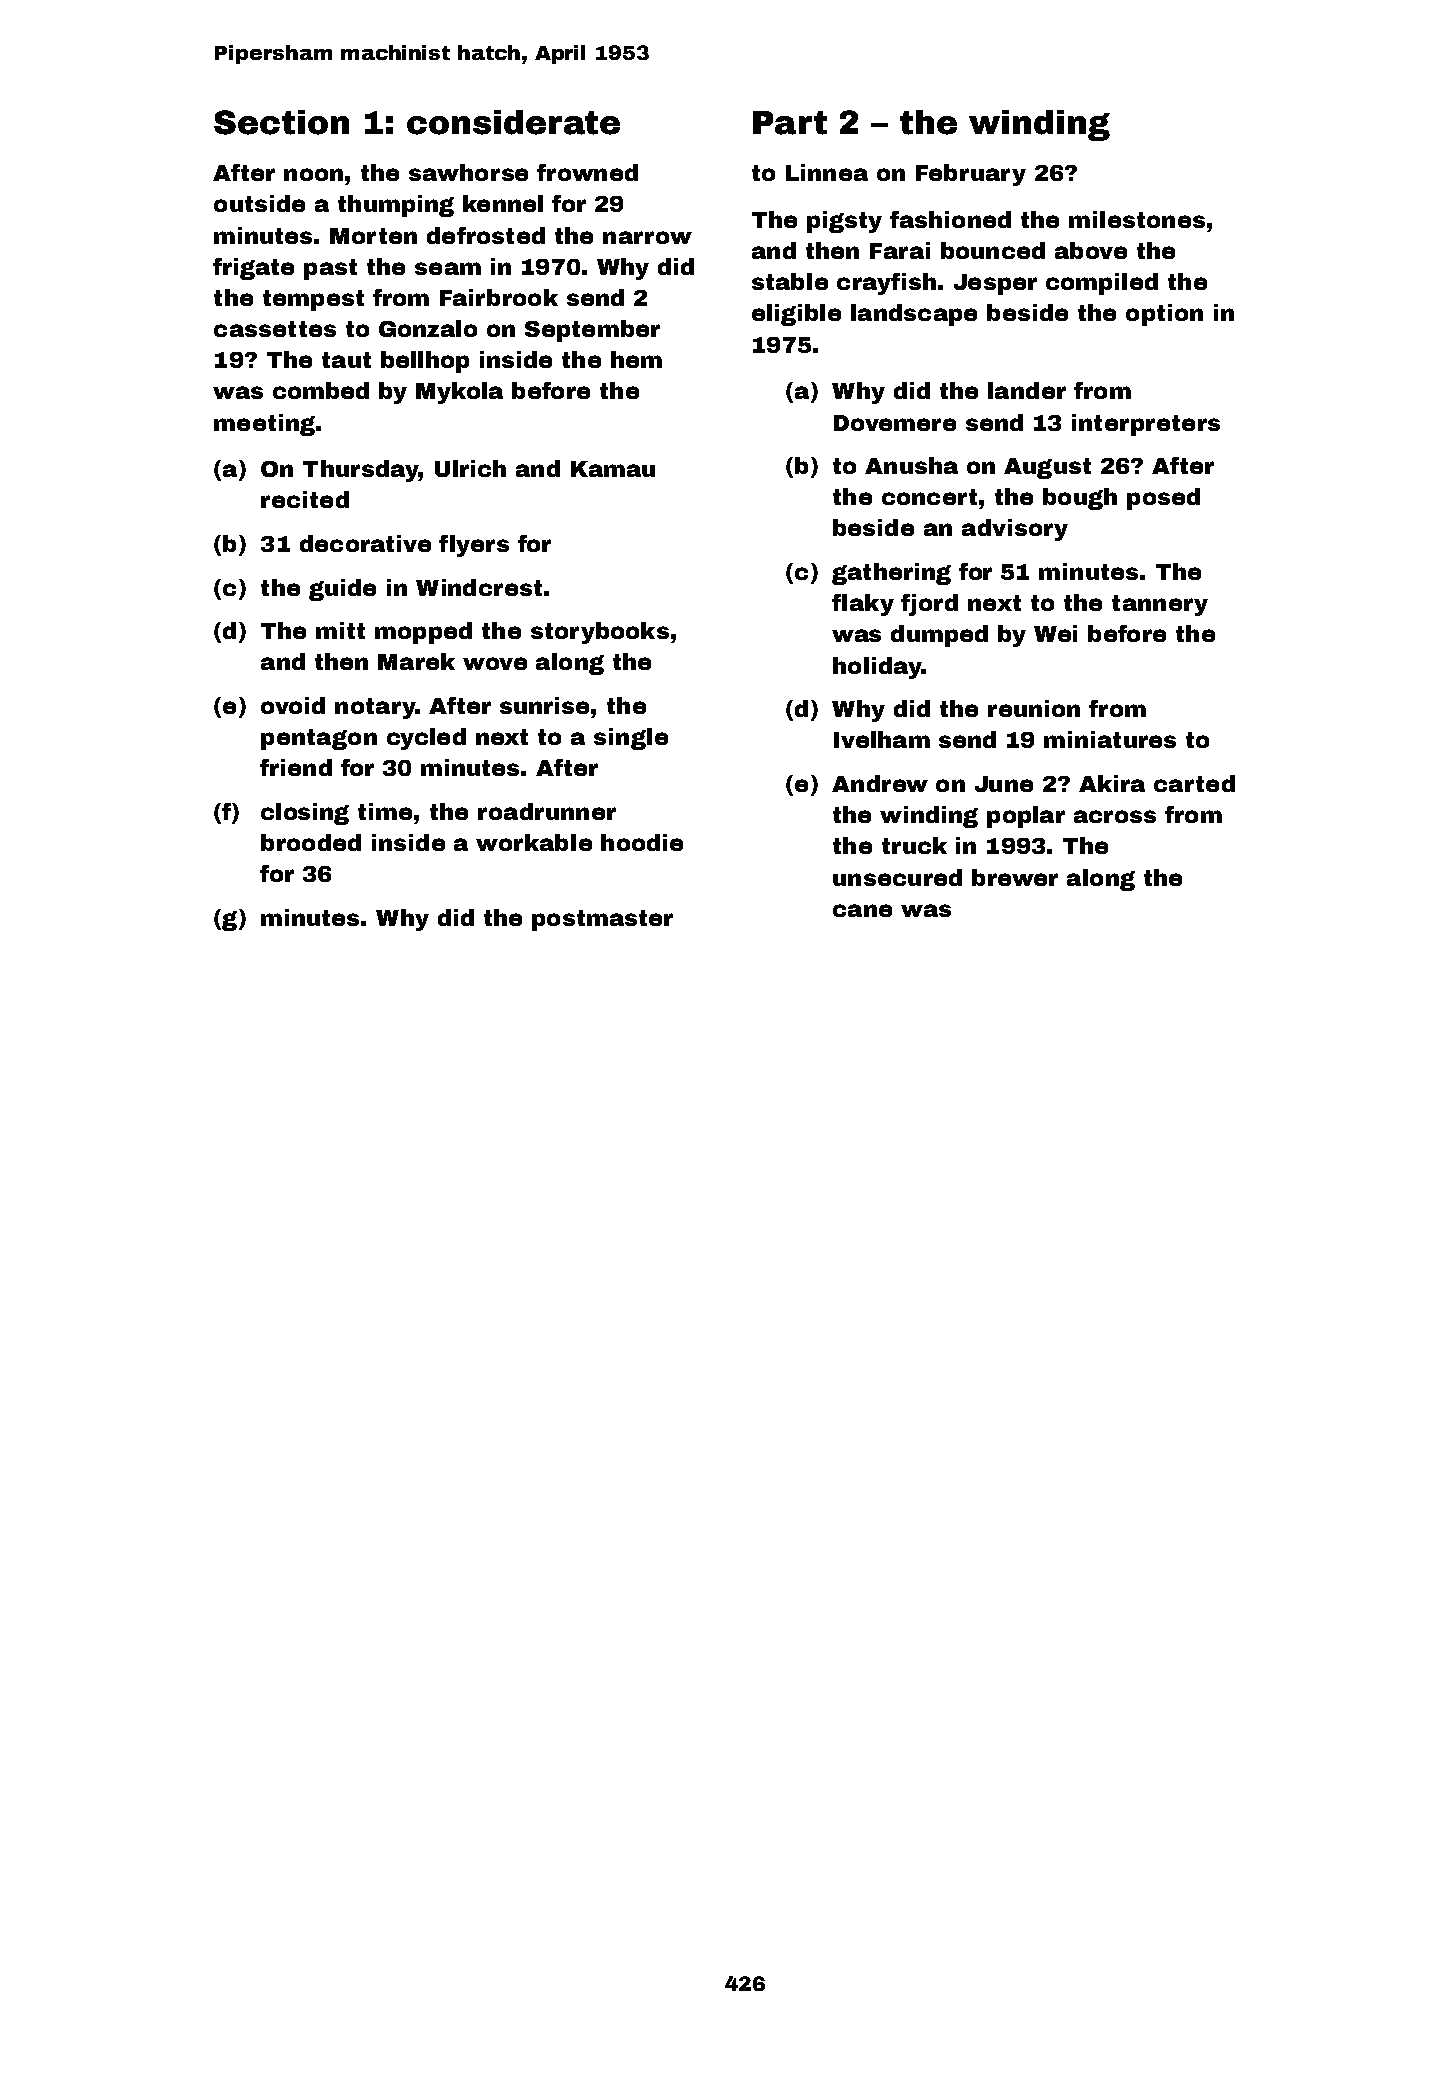 Image resolution: width=1450 pixels, height=2100 pixels. Describe the element at coordinates (891, 574) in the image. I see `gathering` at that location.
